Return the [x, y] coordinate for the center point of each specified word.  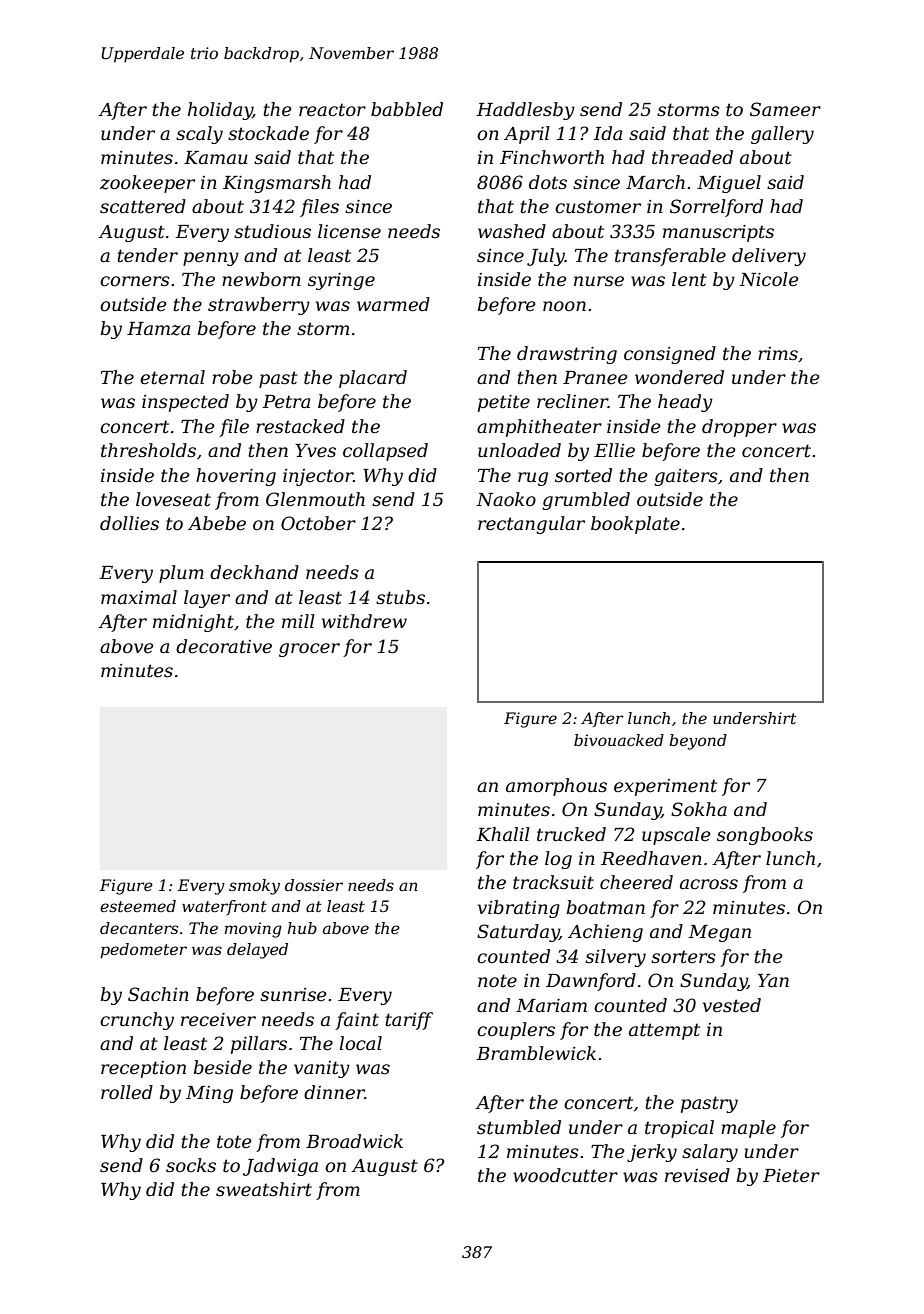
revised [697, 1175]
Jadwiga [280, 1167]
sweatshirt [264, 1189]
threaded [692, 157]
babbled [407, 109]
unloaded [519, 450]
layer [207, 599]
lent [689, 279]
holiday [220, 111]
